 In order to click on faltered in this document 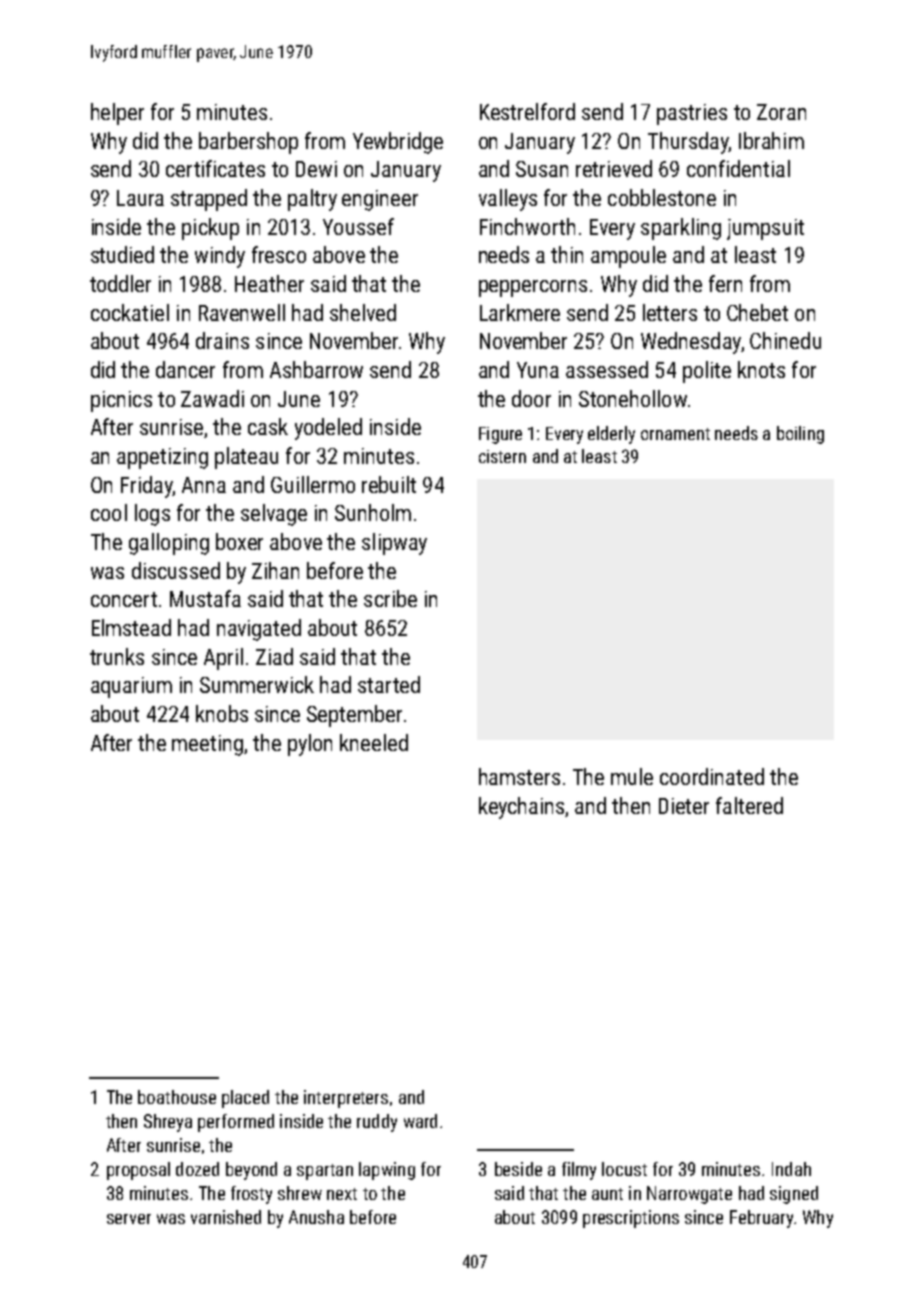, I will do `click(749, 805)`.
